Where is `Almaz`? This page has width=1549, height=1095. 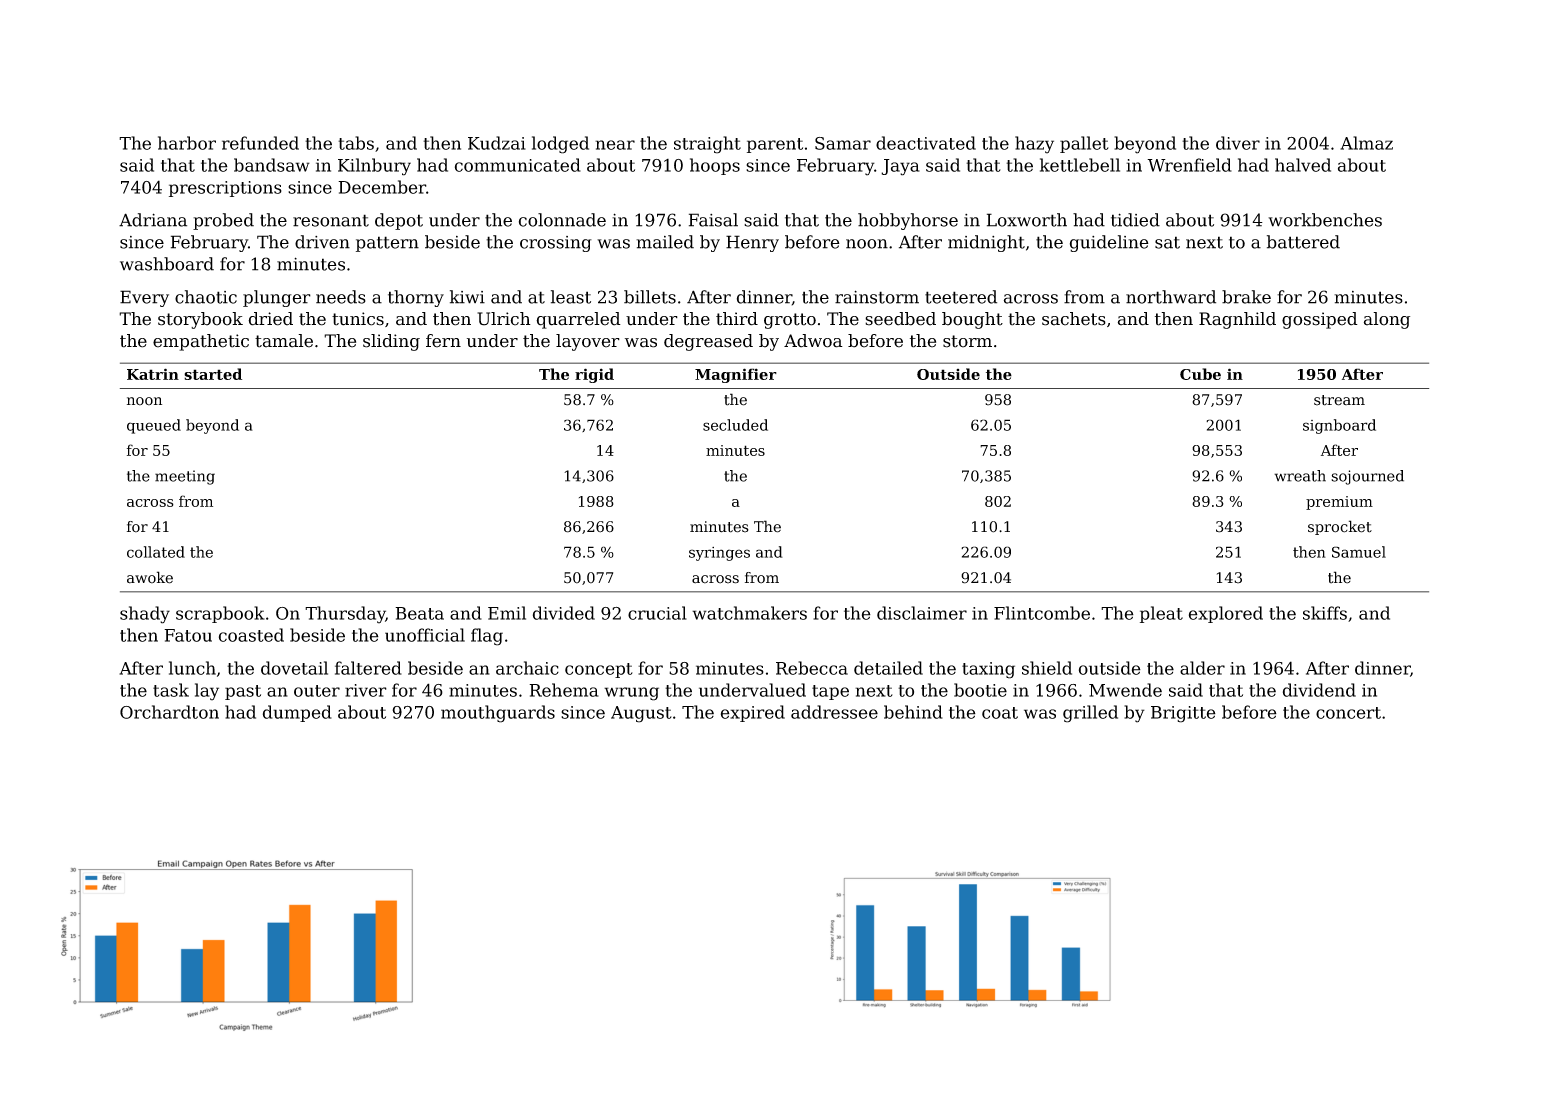 Almaz is located at coordinates (1366, 143).
